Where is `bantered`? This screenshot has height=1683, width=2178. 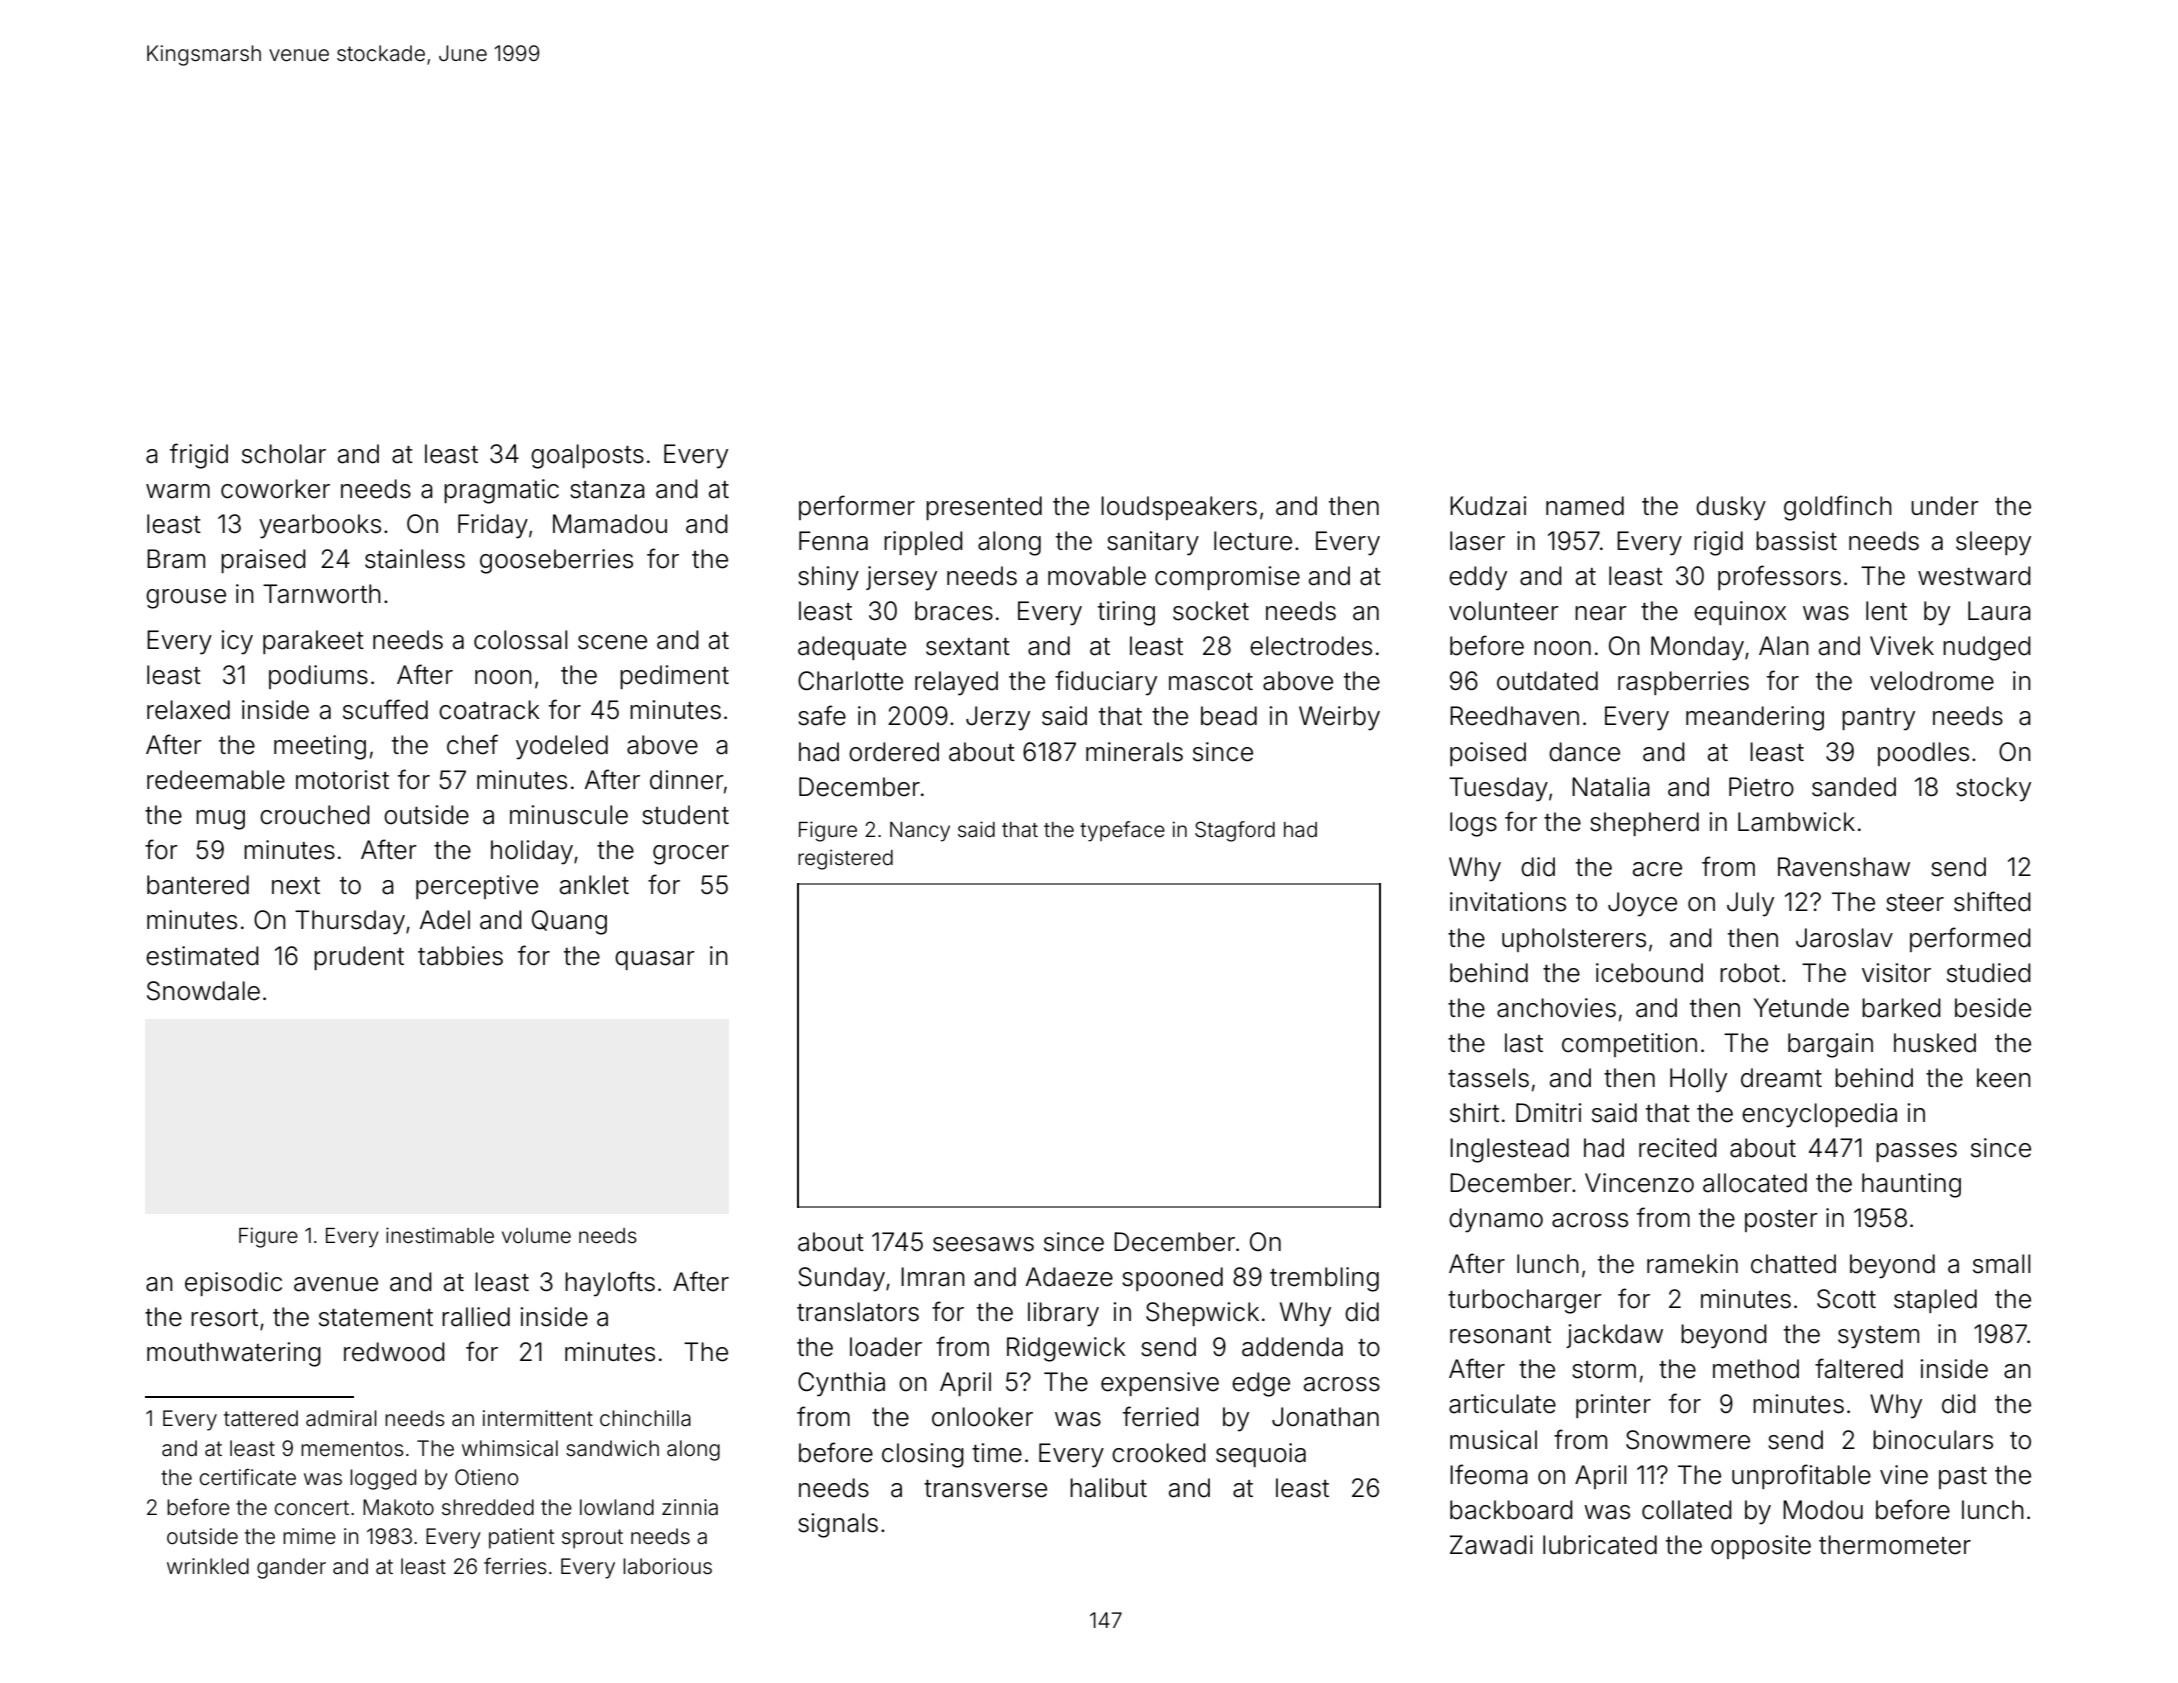 bantered is located at coordinates (198, 885).
